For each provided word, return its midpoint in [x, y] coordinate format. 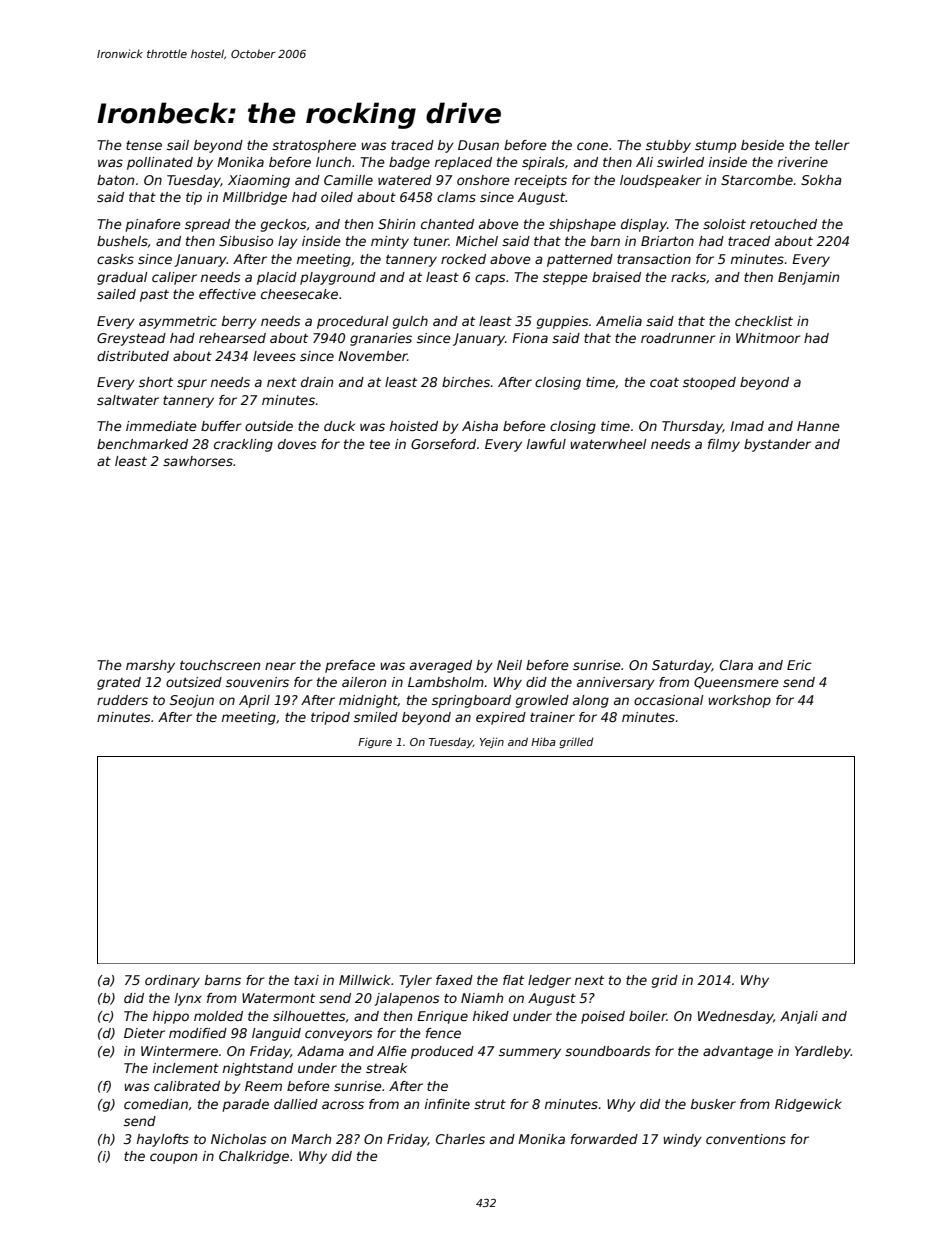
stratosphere [314, 146]
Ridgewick [808, 1105]
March [311, 1139]
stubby [668, 146]
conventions [746, 1139]
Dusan [478, 145]
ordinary [172, 981]
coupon [173, 1158]
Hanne [818, 426]
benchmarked [142, 444]
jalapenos [407, 999]
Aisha [480, 426]
